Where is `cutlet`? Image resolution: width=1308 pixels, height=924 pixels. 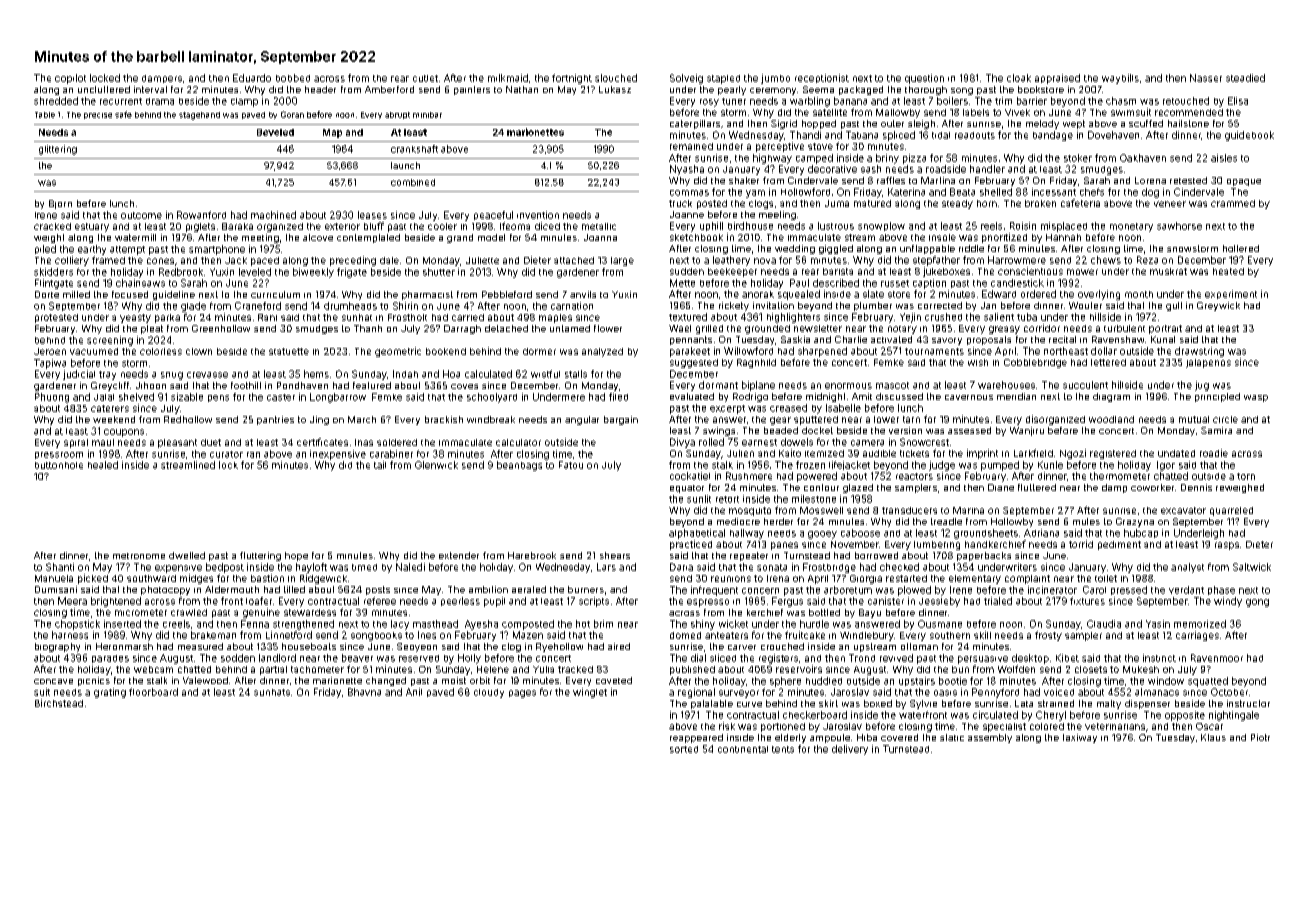 cutlet is located at coordinates (425, 78).
